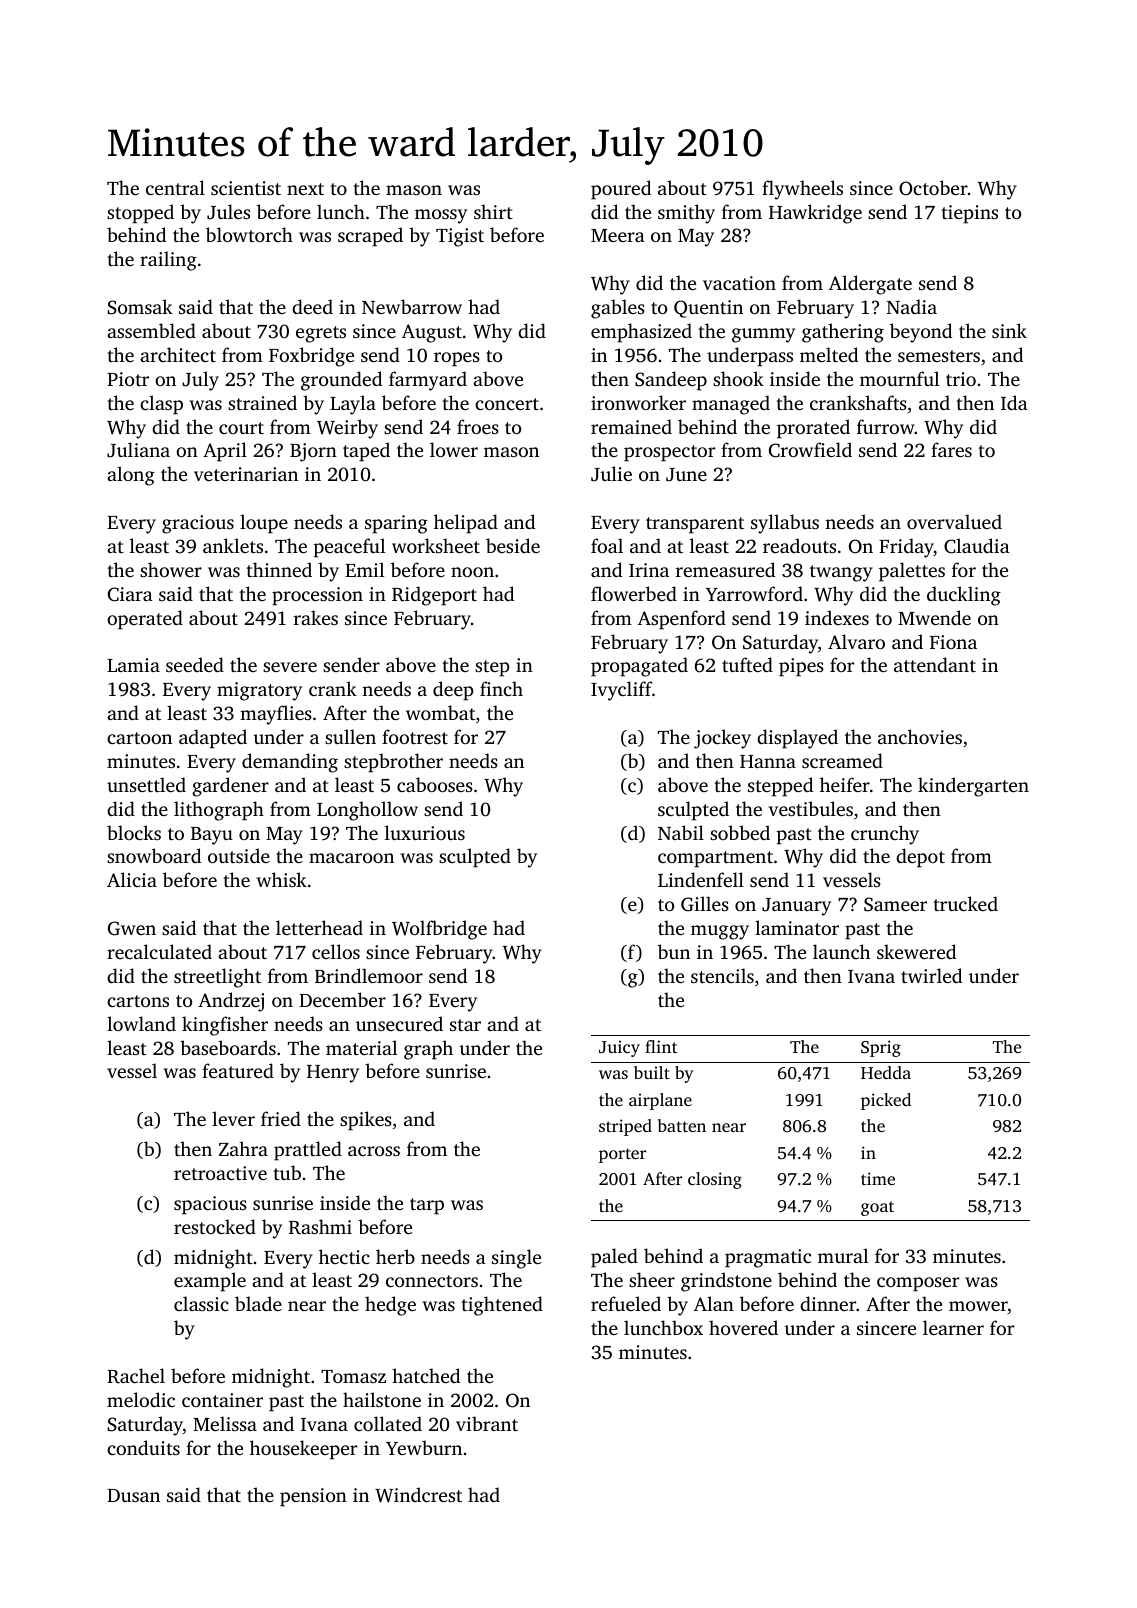 The image size is (1137, 1608). I want to click on classic, so click(201, 1303).
